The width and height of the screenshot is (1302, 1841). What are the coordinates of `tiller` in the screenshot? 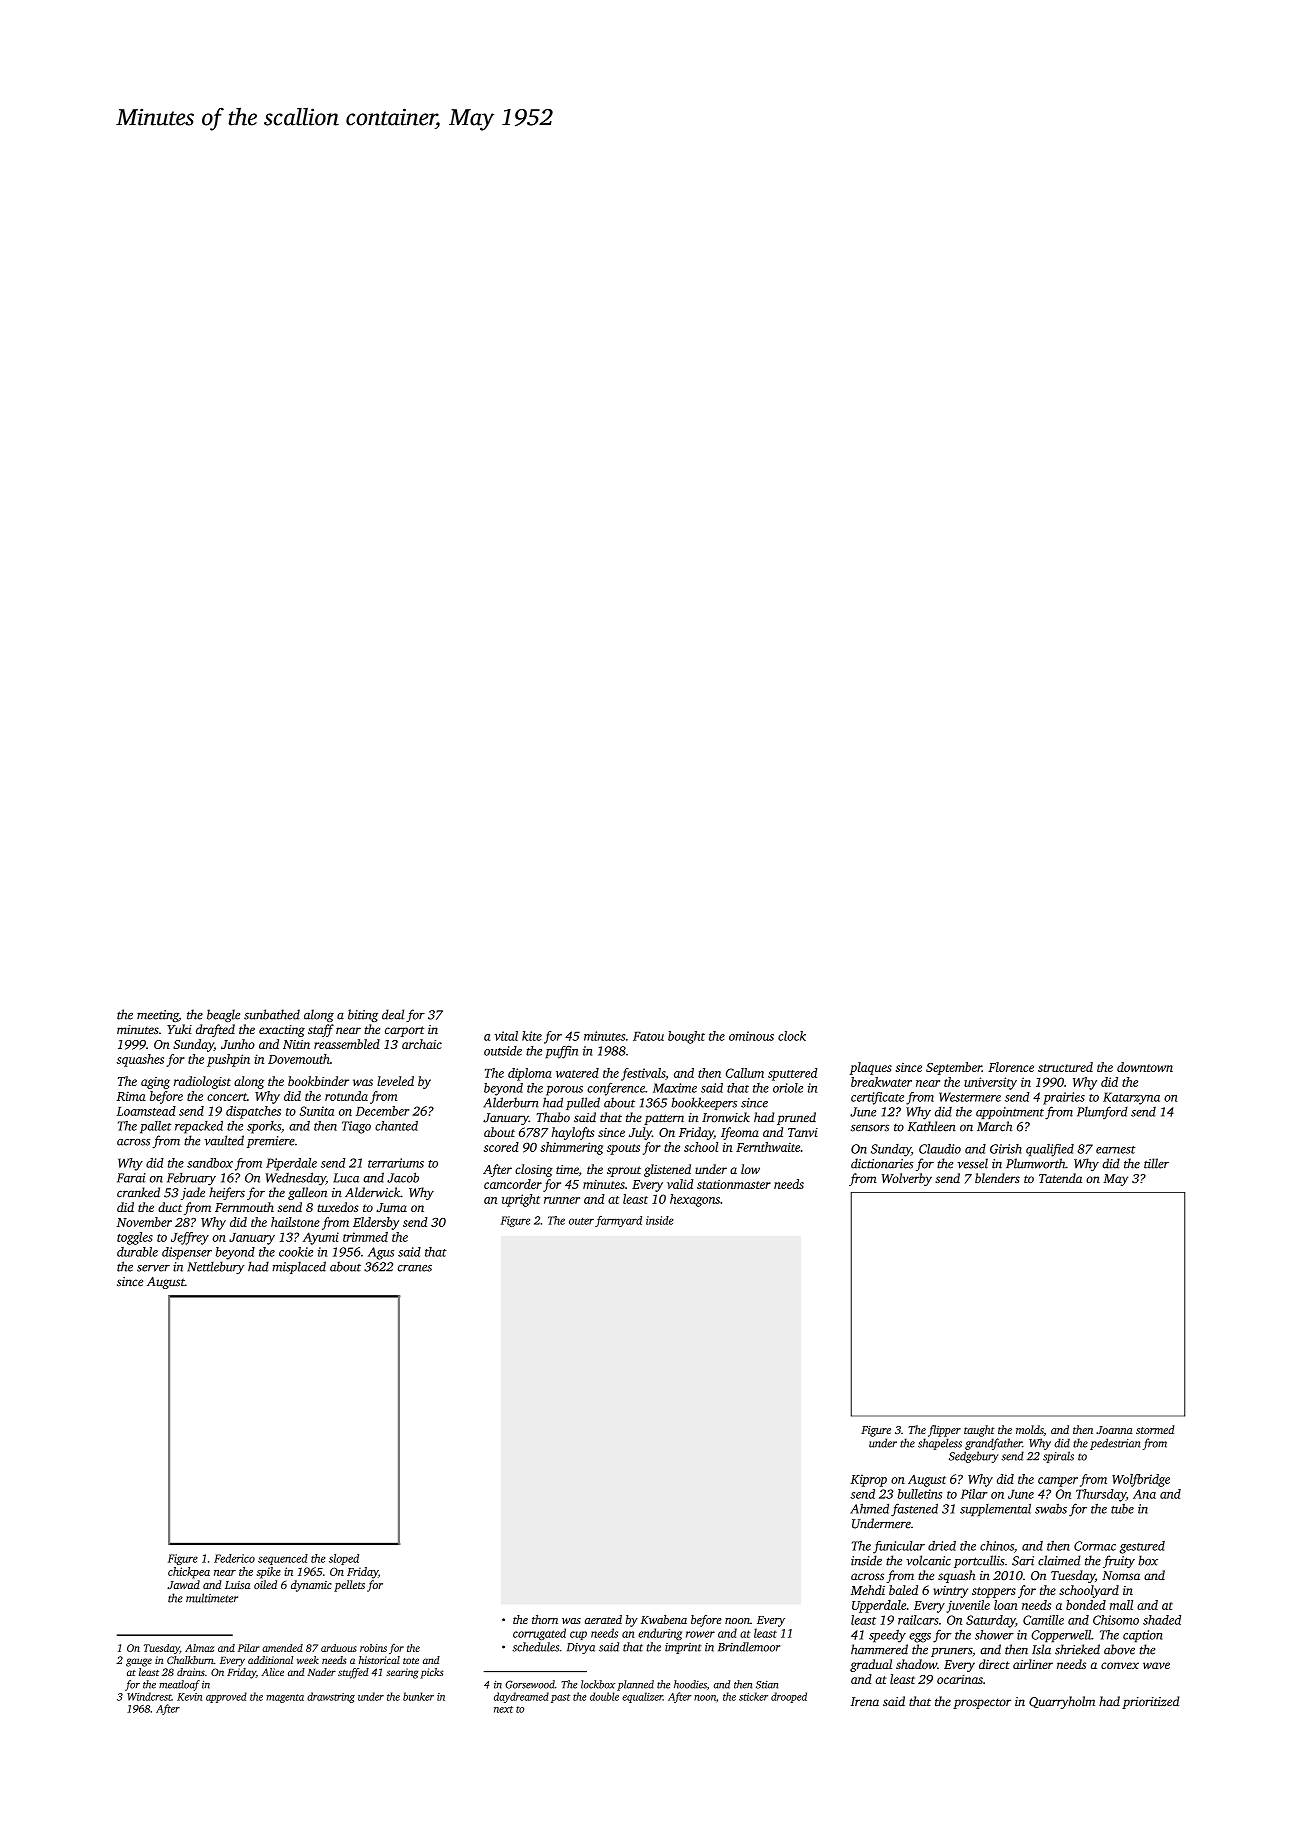 It's located at (1156, 1163).
